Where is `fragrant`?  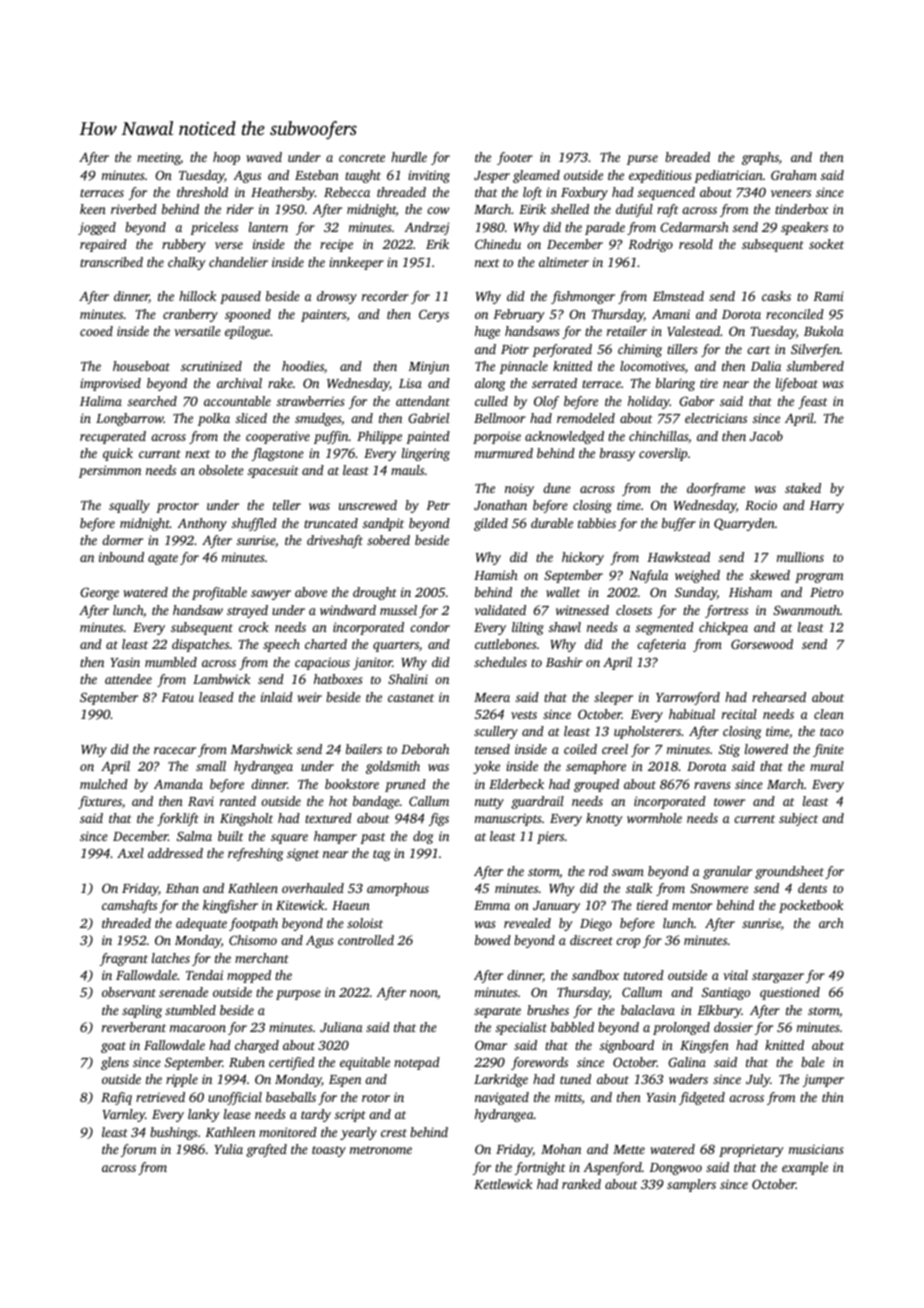 fragrant is located at coordinates (124, 959).
